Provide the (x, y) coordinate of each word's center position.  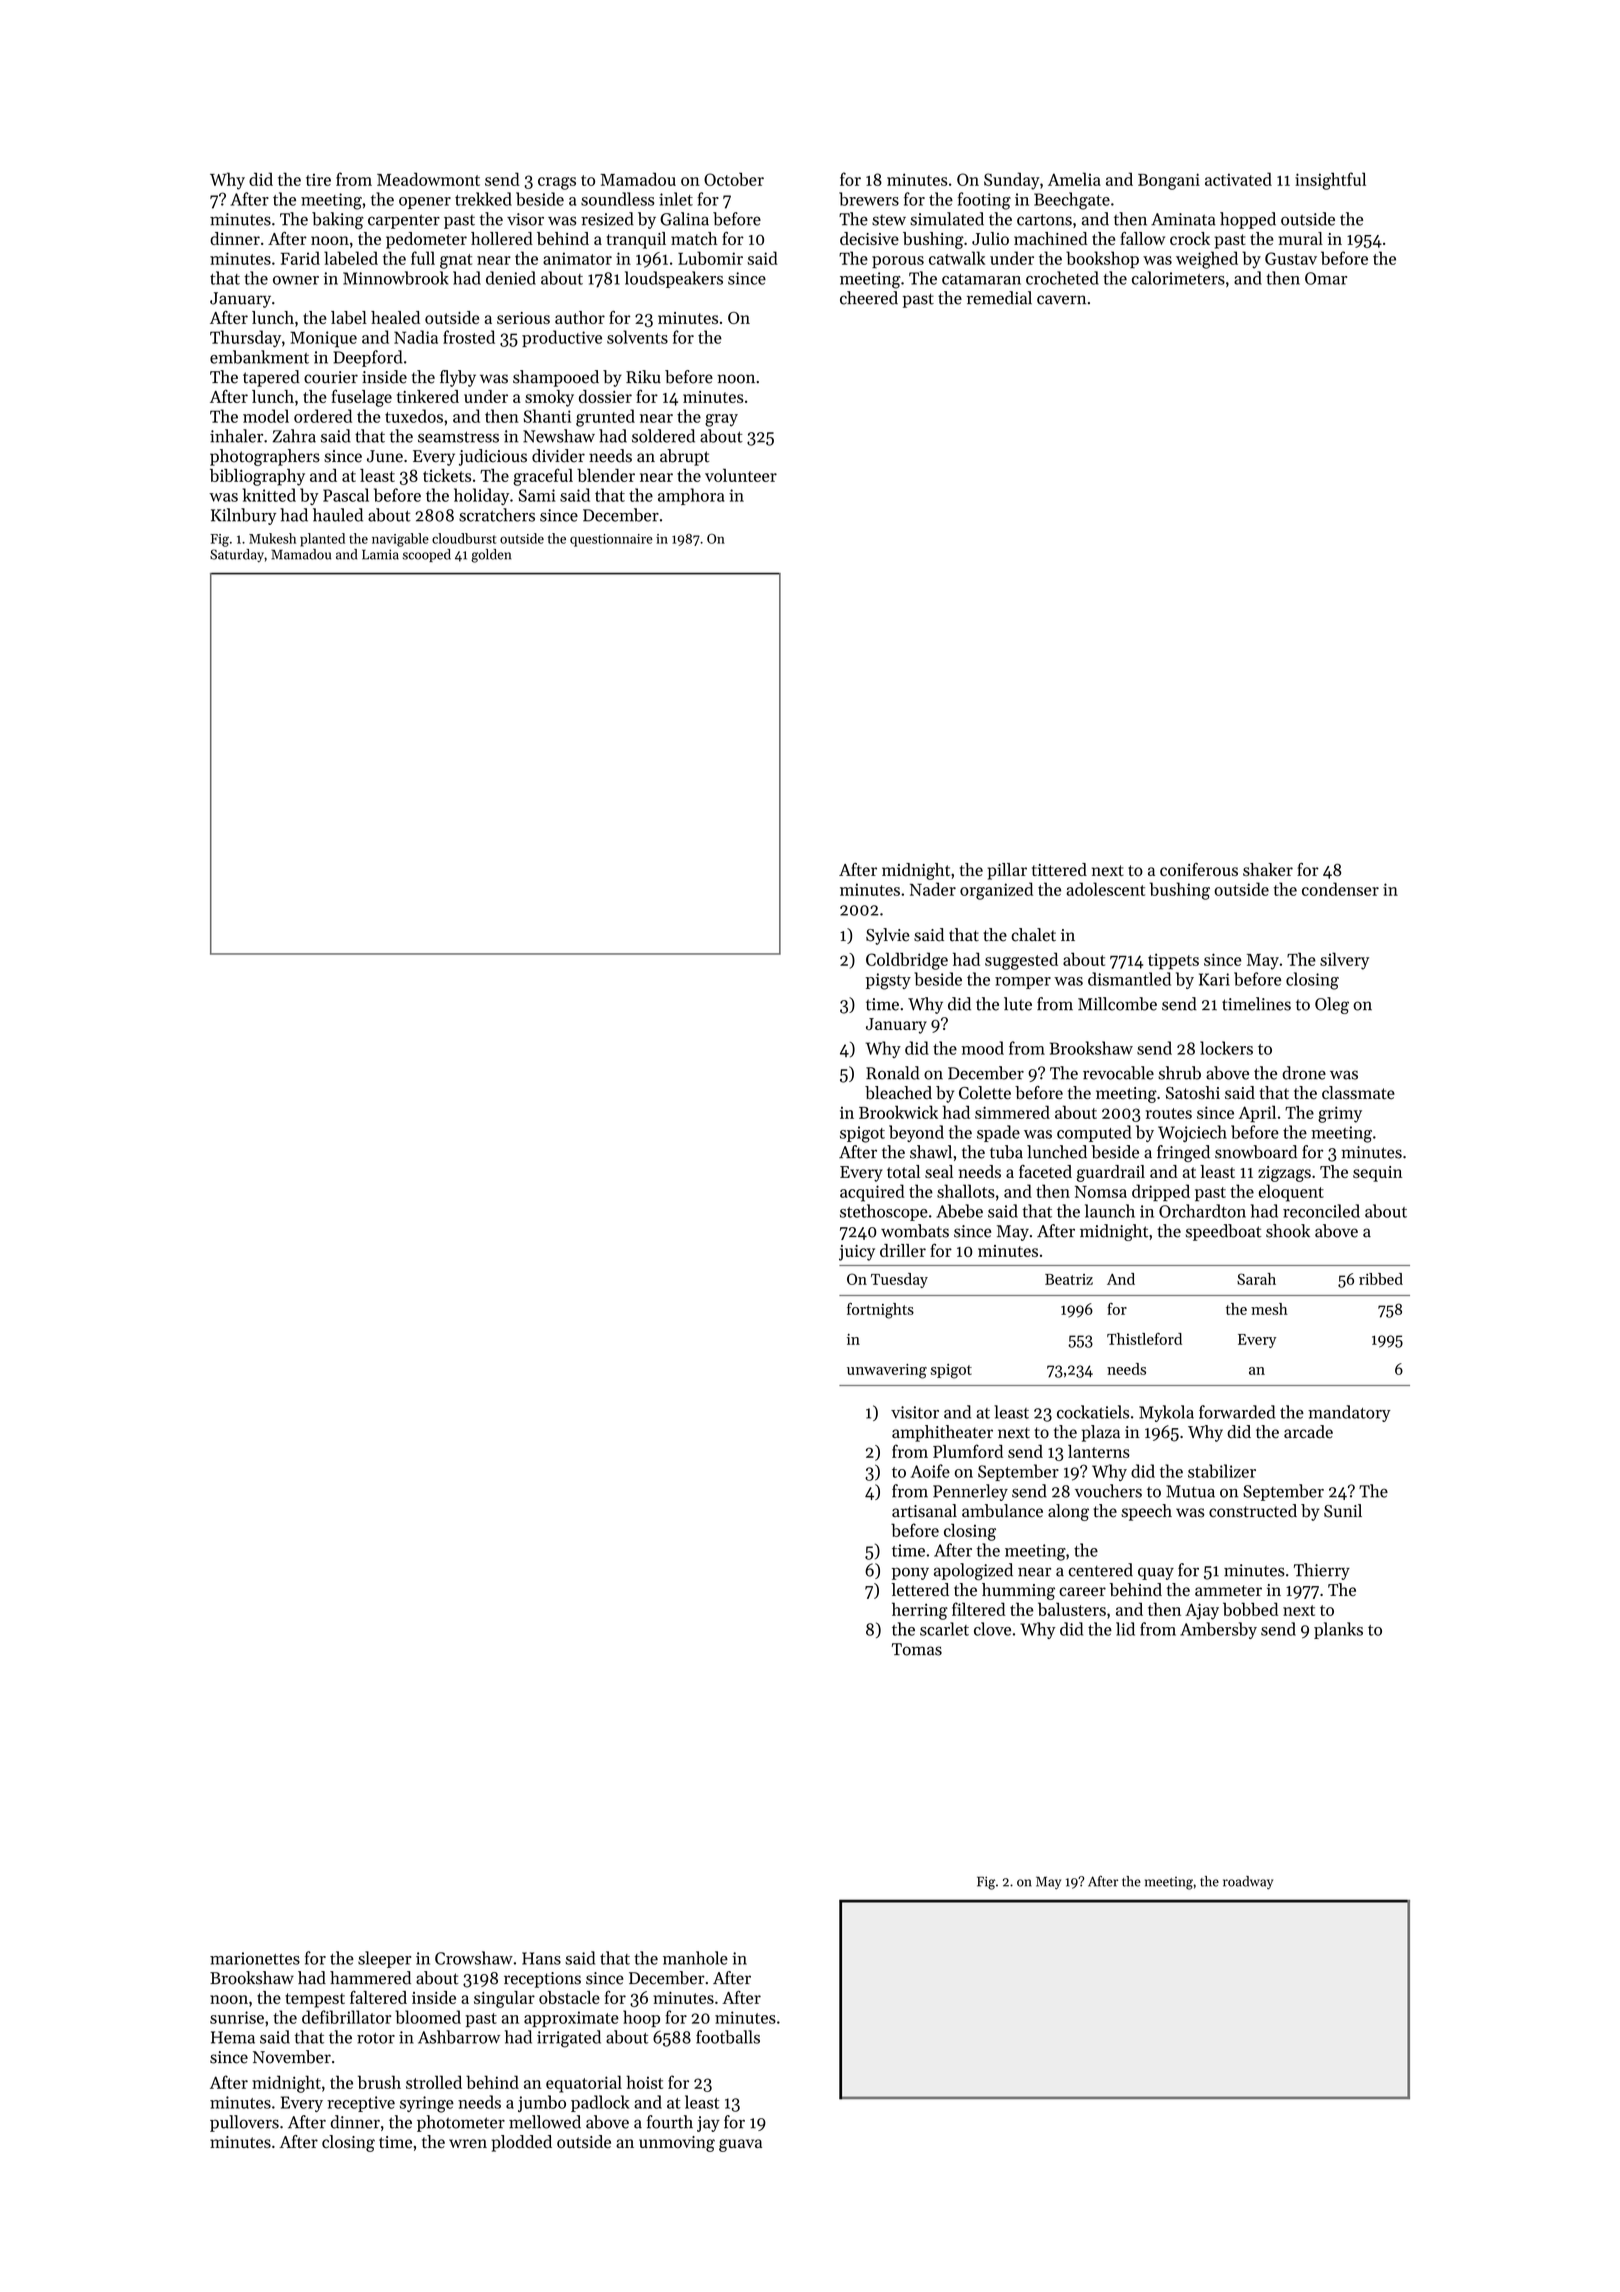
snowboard (1256, 1152)
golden (491, 556)
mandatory (1349, 1413)
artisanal (924, 1511)
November (292, 2057)
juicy (857, 1253)
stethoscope (884, 1212)
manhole (695, 1958)
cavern (1061, 300)
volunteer (741, 475)
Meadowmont (428, 179)
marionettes (255, 1958)
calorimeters (1178, 278)
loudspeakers (674, 279)
